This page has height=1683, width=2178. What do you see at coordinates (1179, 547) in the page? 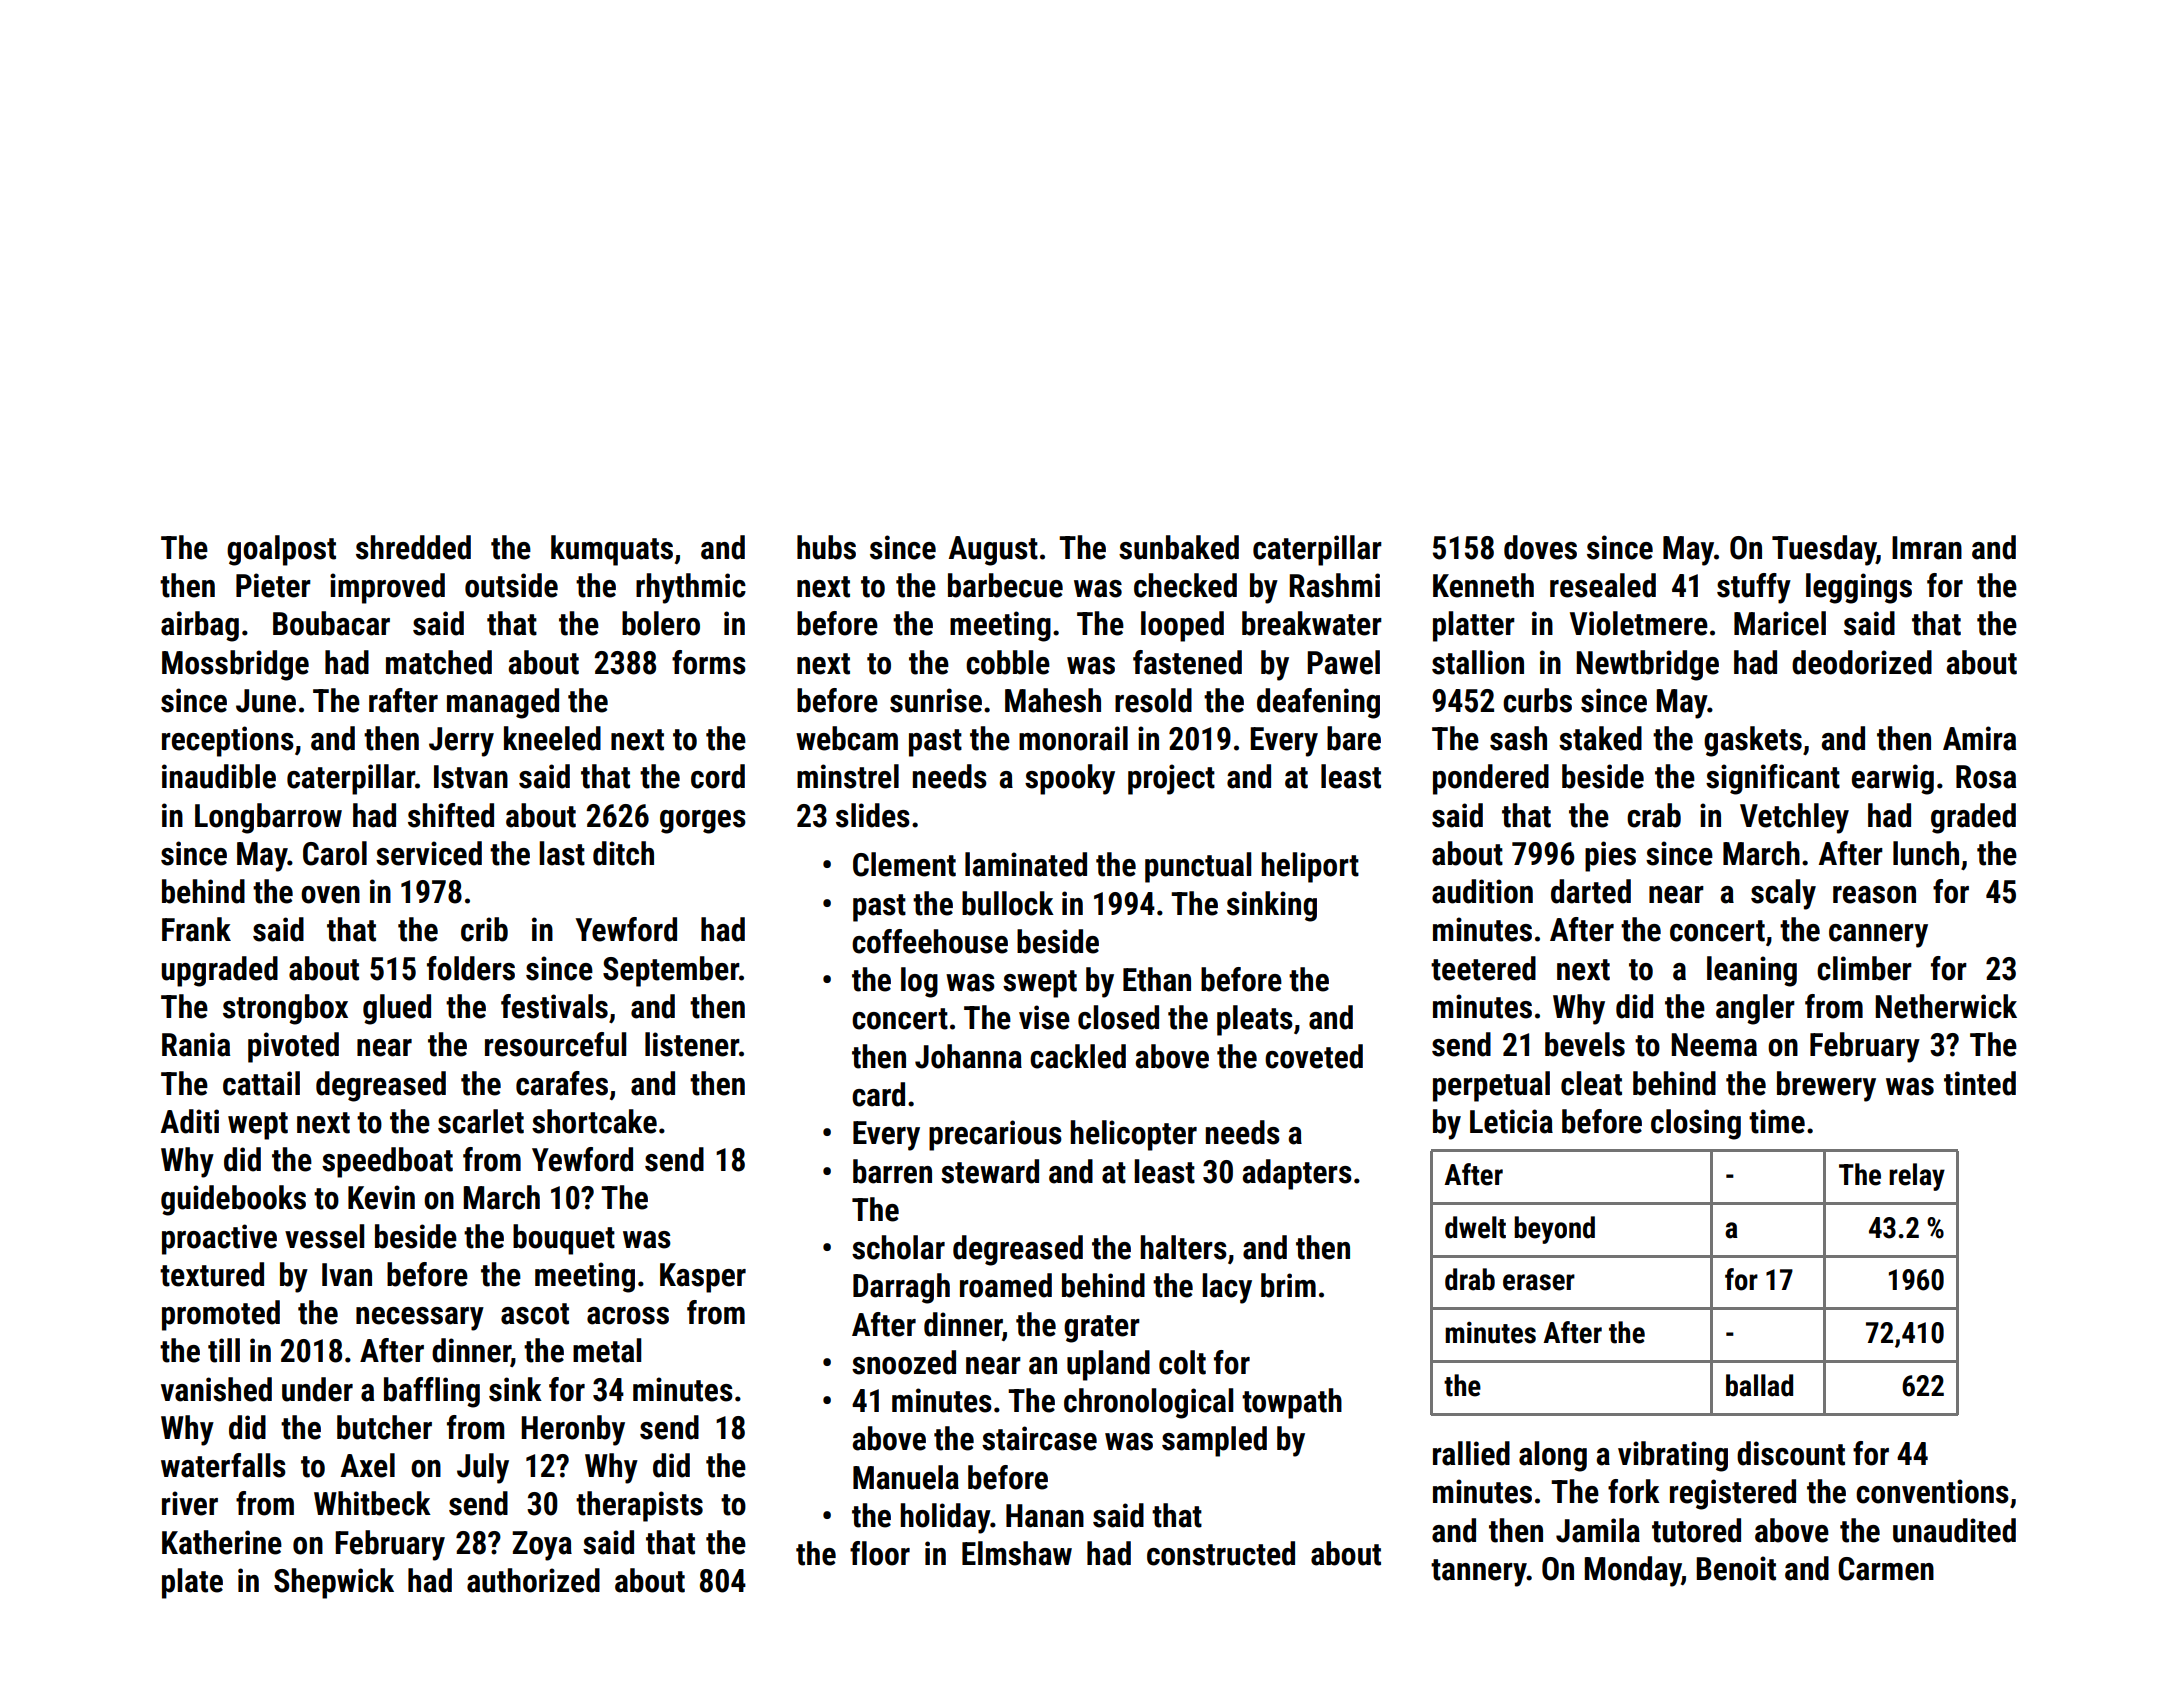
I see `sunbaked` at bounding box center [1179, 547].
